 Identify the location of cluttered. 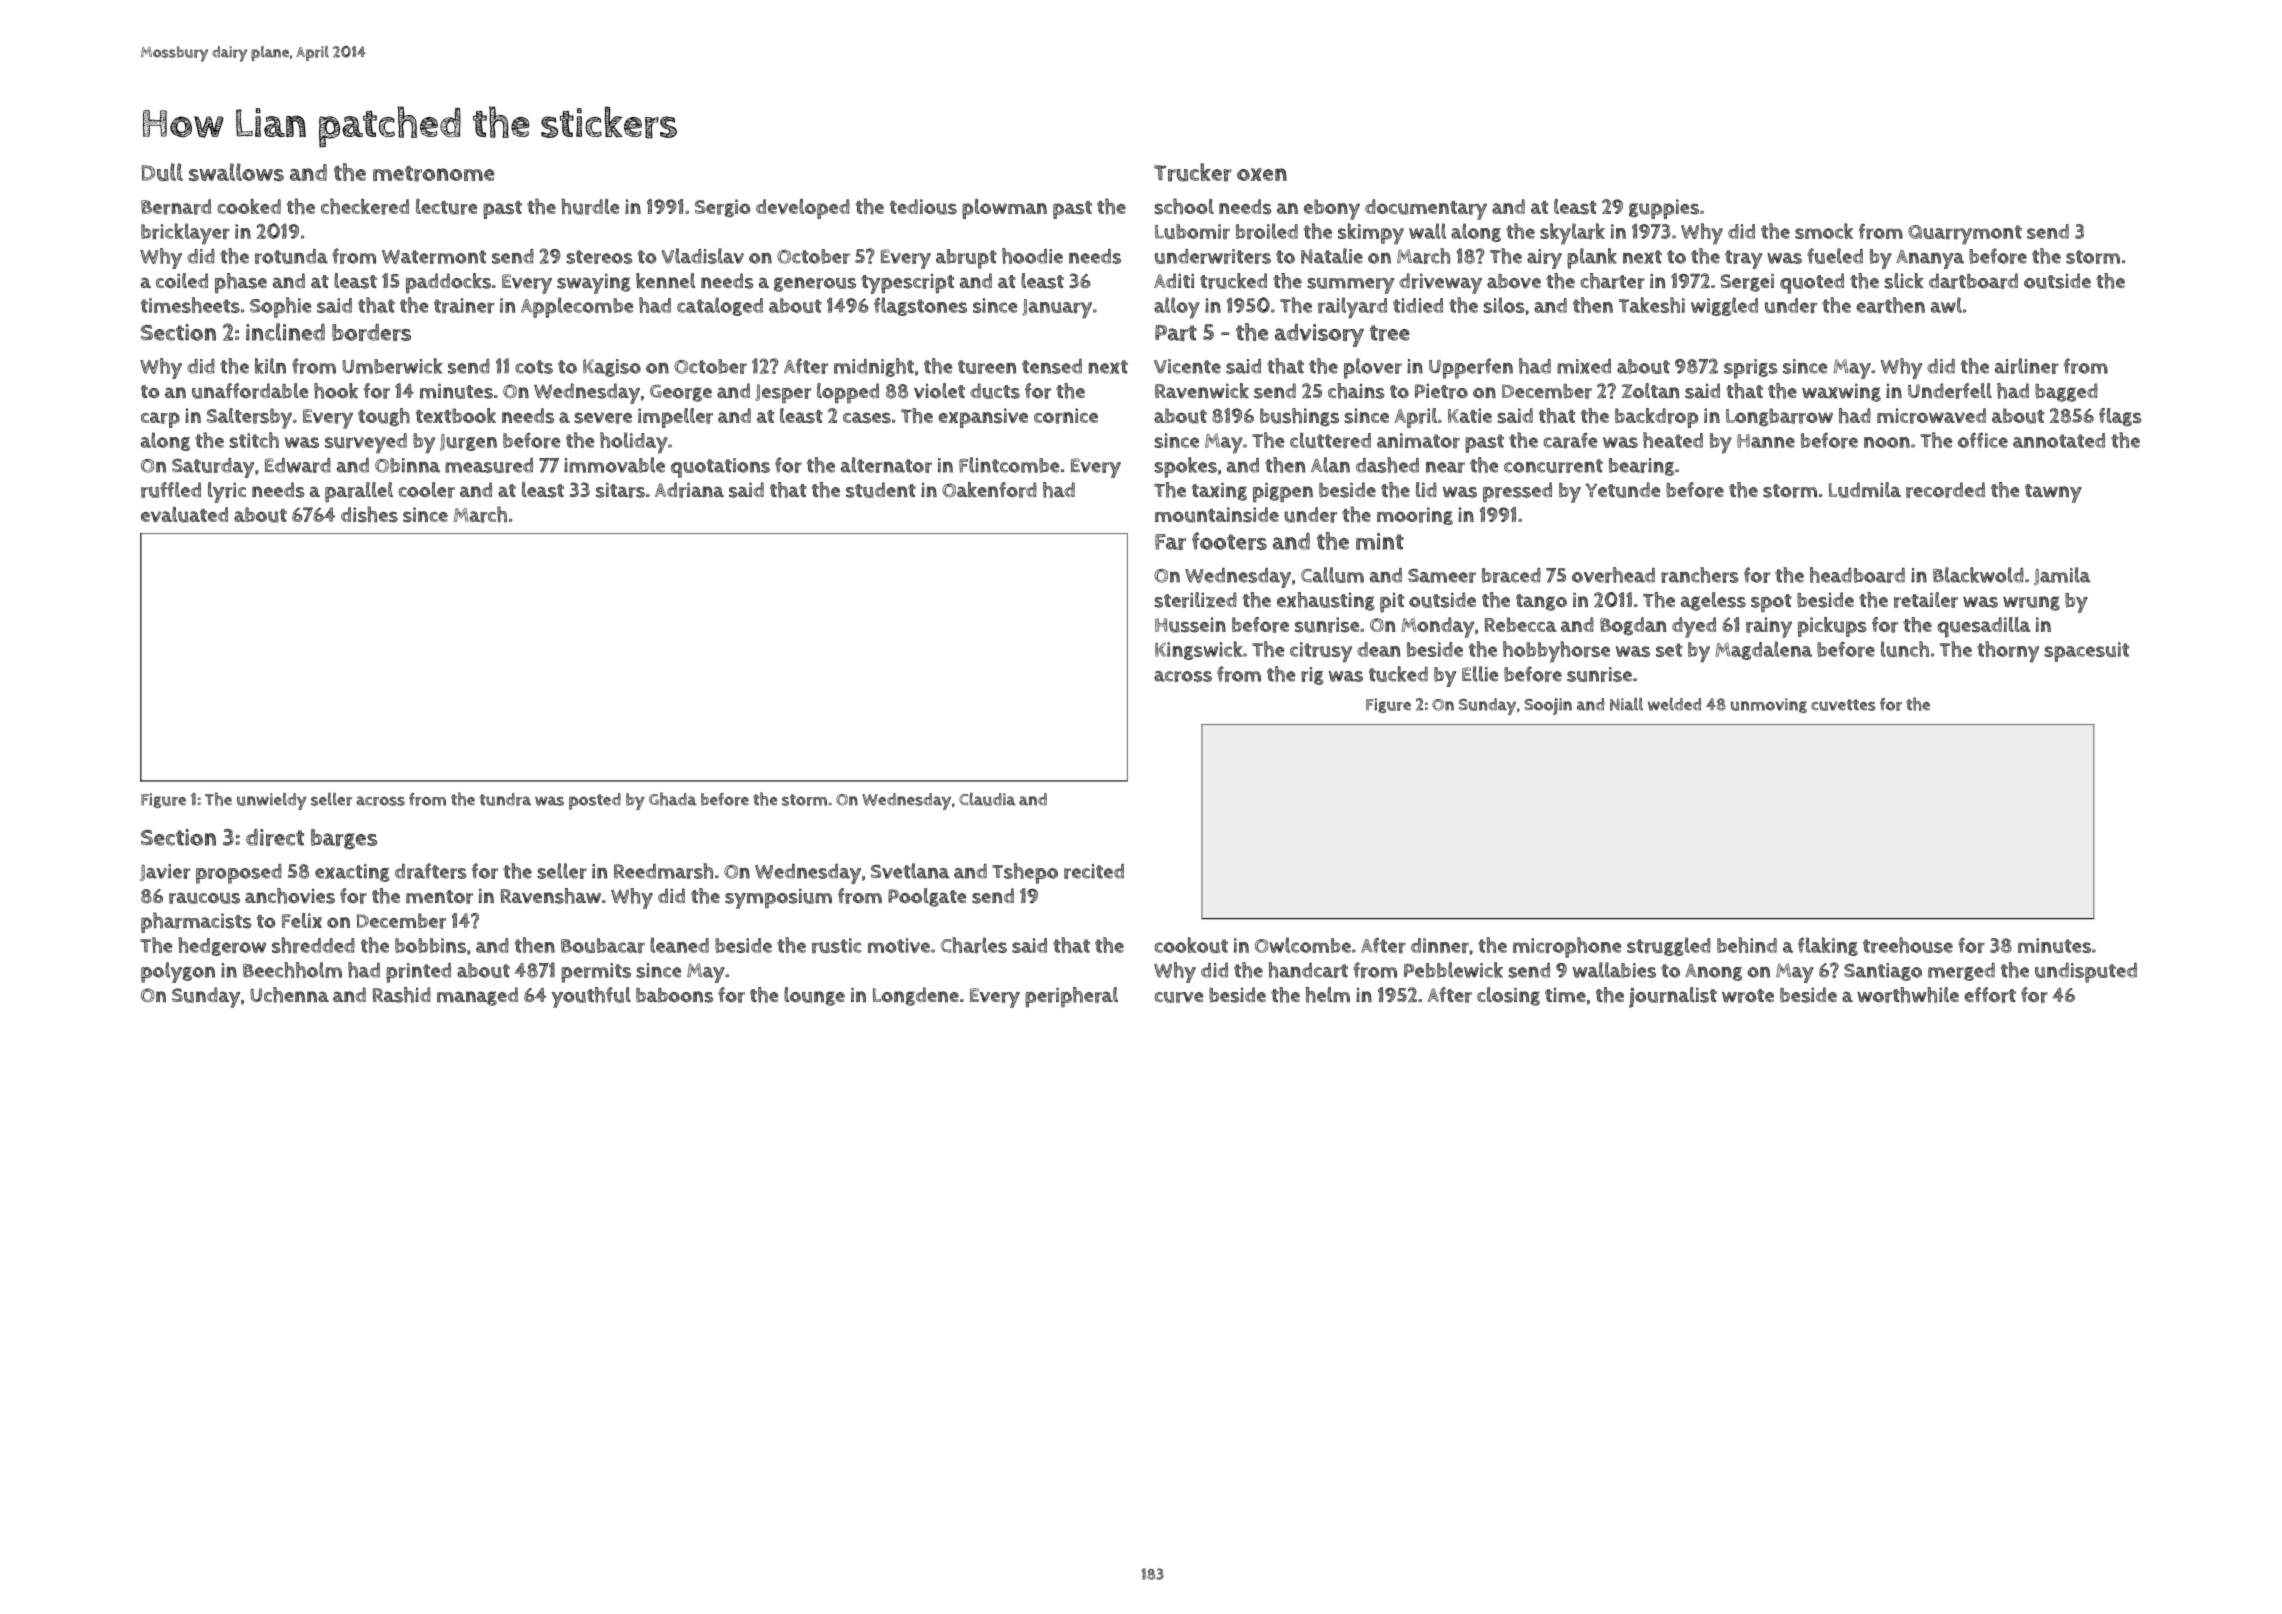
(1330, 440).
